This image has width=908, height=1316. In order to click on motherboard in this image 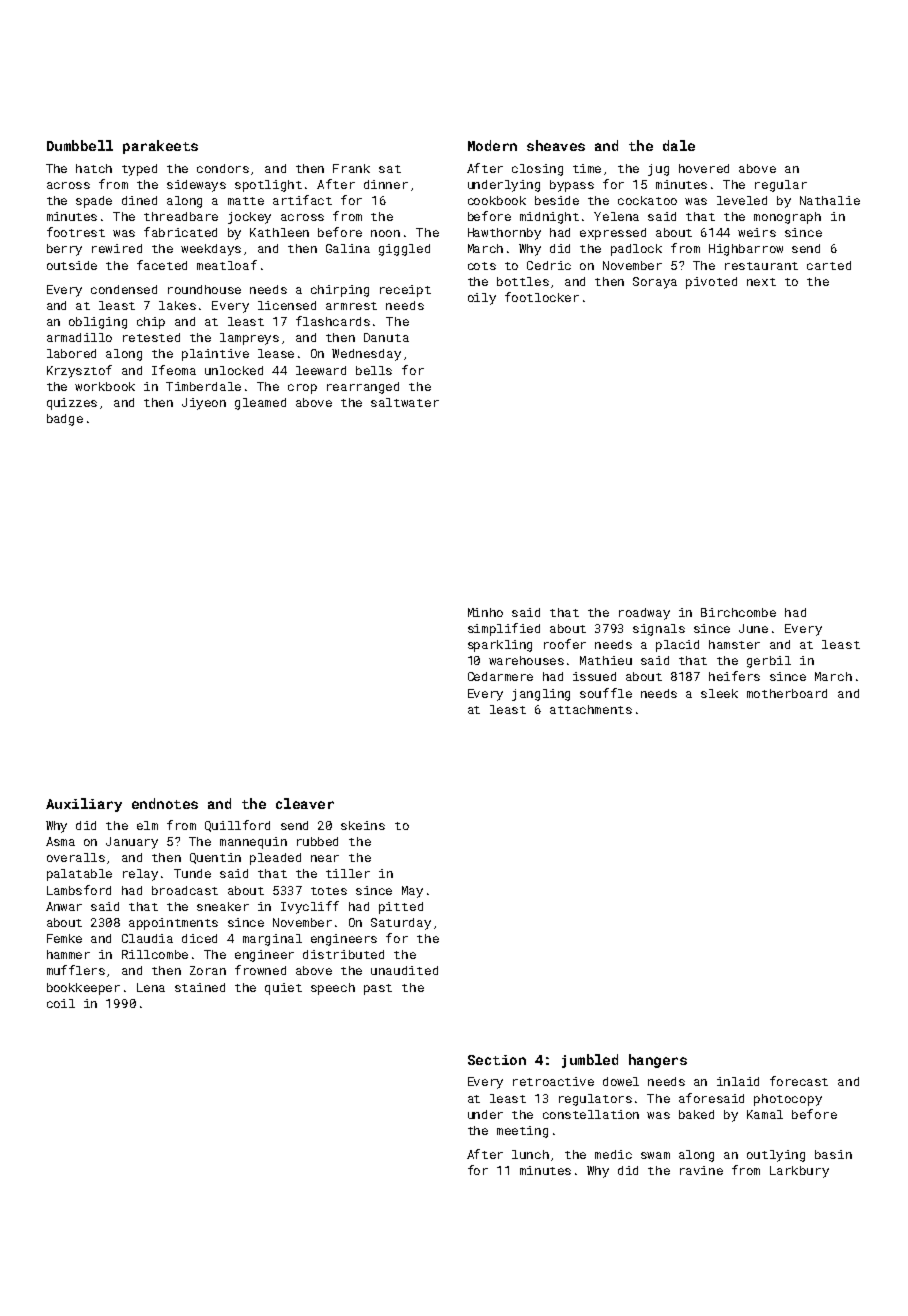, I will do `click(787, 693)`.
